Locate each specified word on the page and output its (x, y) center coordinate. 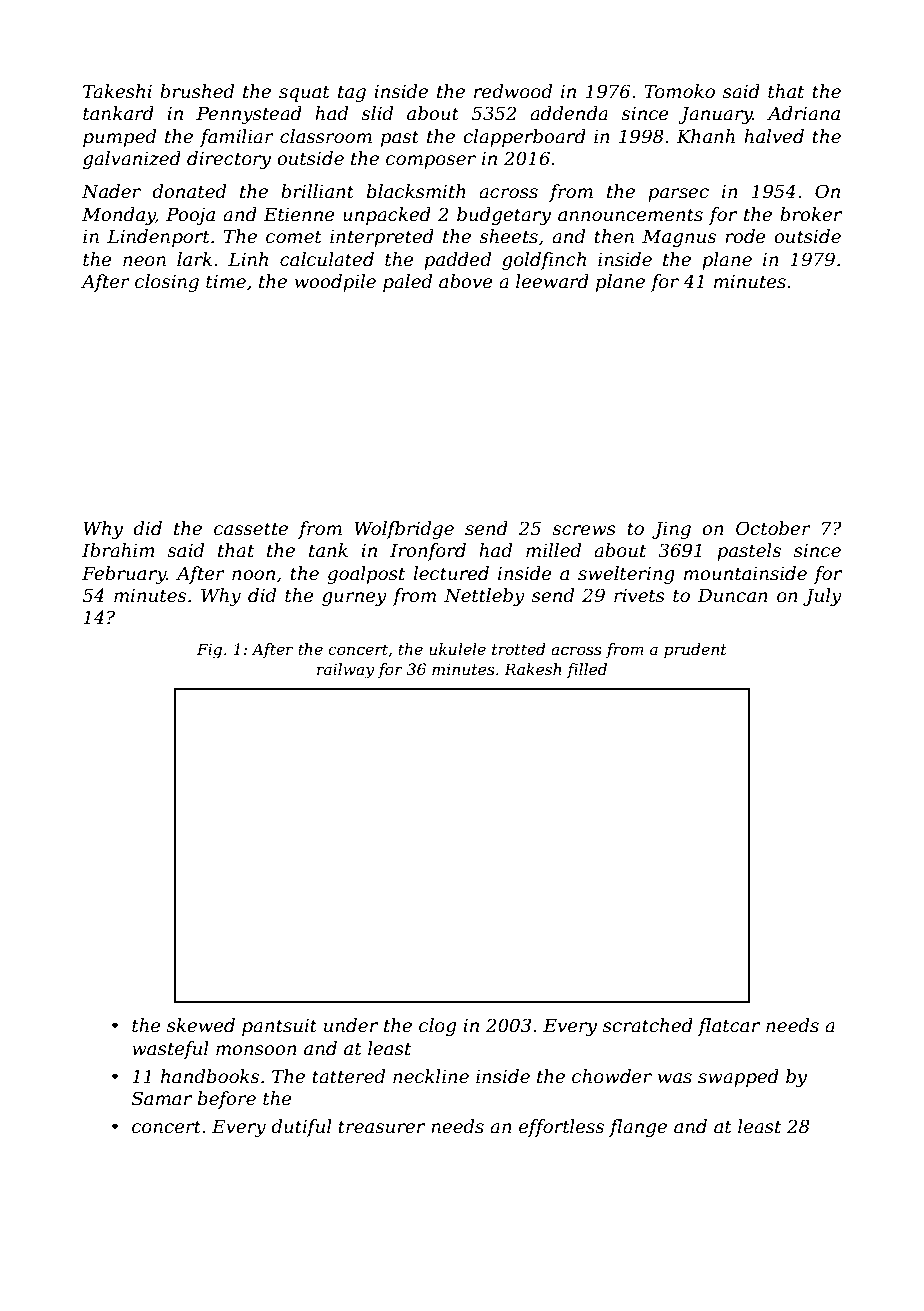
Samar (162, 1098)
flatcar (729, 1027)
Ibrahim (118, 550)
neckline (431, 1076)
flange (638, 1128)
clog (437, 1027)
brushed (197, 91)
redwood (513, 91)
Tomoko (679, 91)
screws (584, 530)
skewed (201, 1025)
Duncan (732, 595)
